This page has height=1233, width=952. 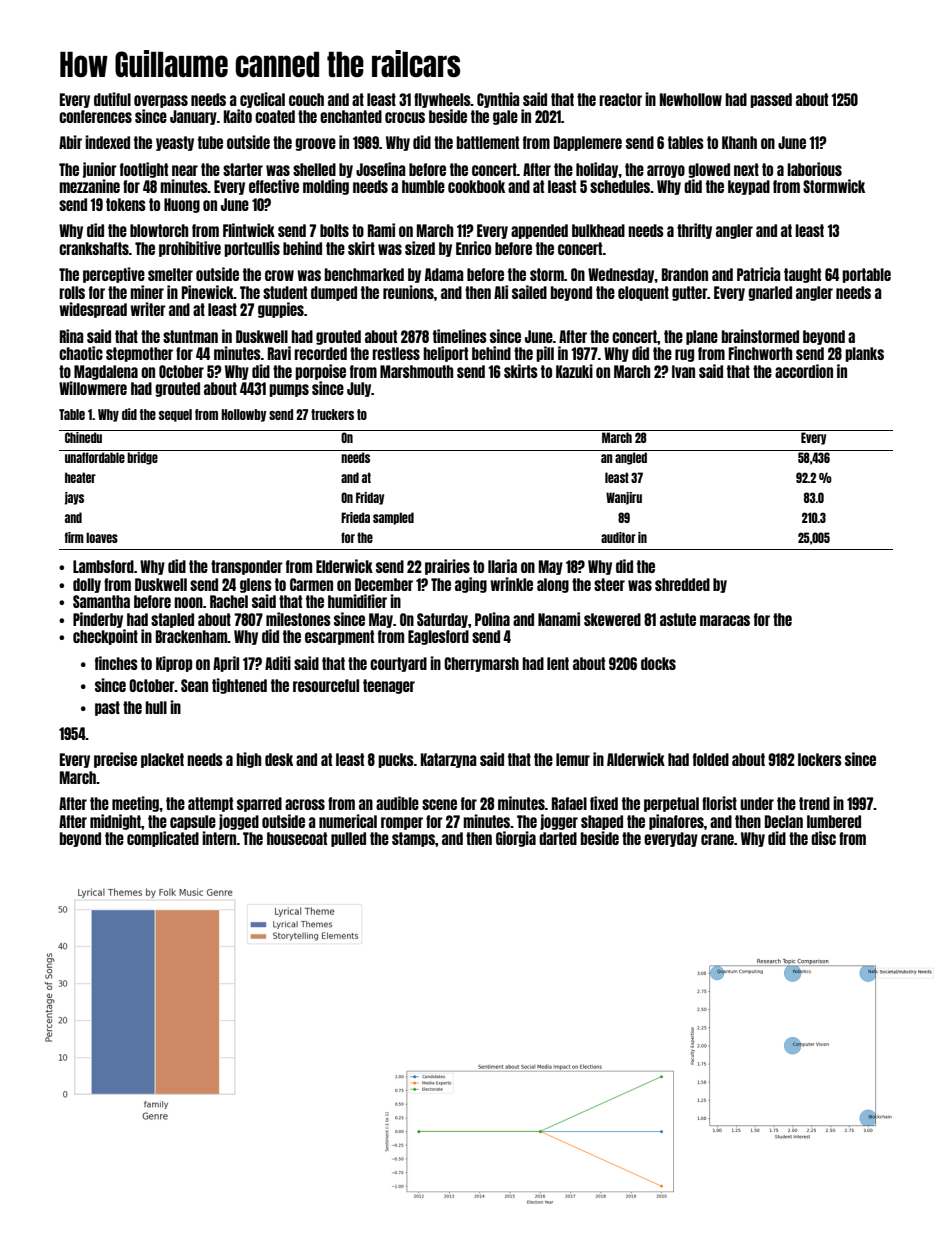 What do you see at coordinates (760, 353) in the page?
I see `Finchworth` at bounding box center [760, 353].
